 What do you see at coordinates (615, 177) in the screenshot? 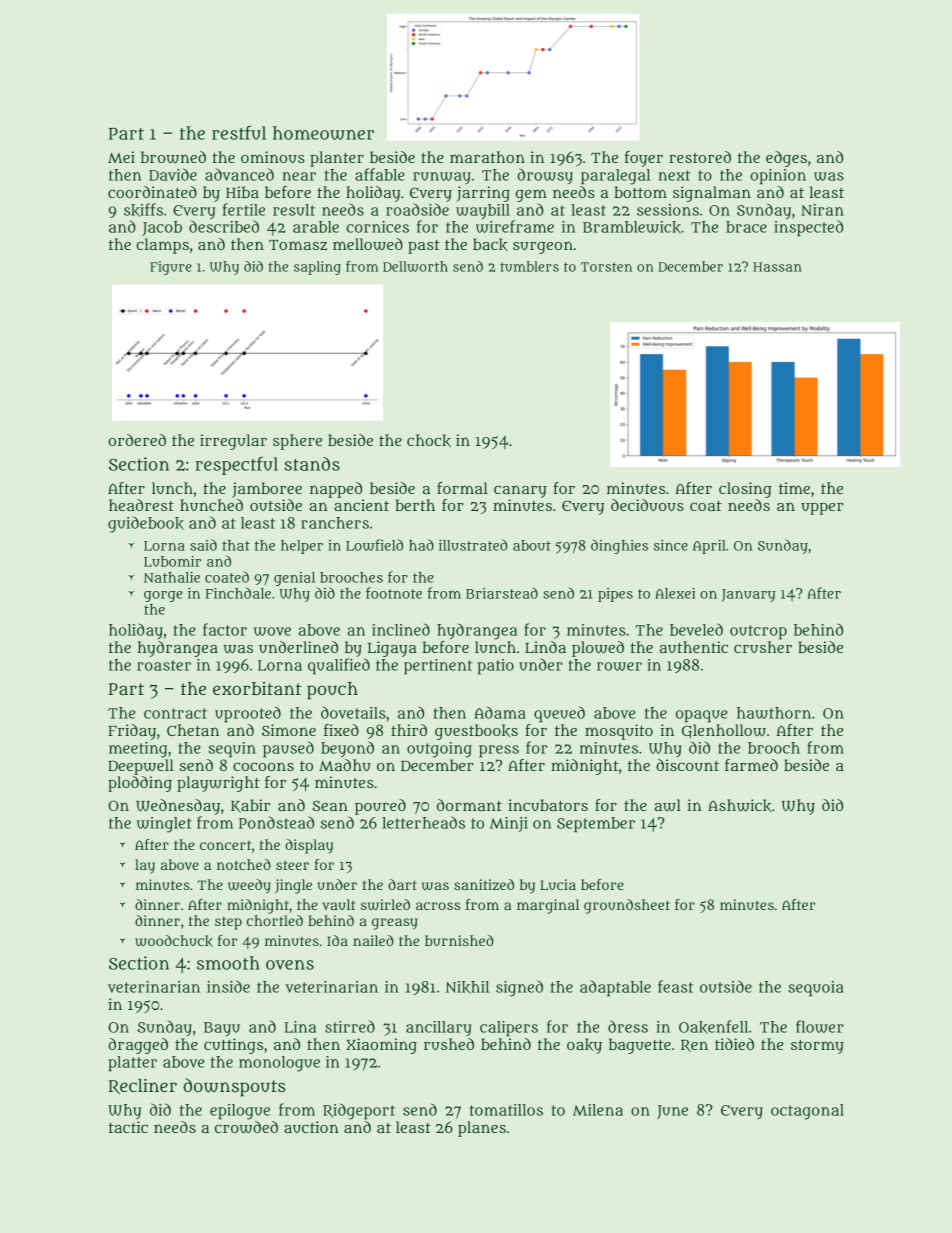
I see `paralegal` at bounding box center [615, 177].
